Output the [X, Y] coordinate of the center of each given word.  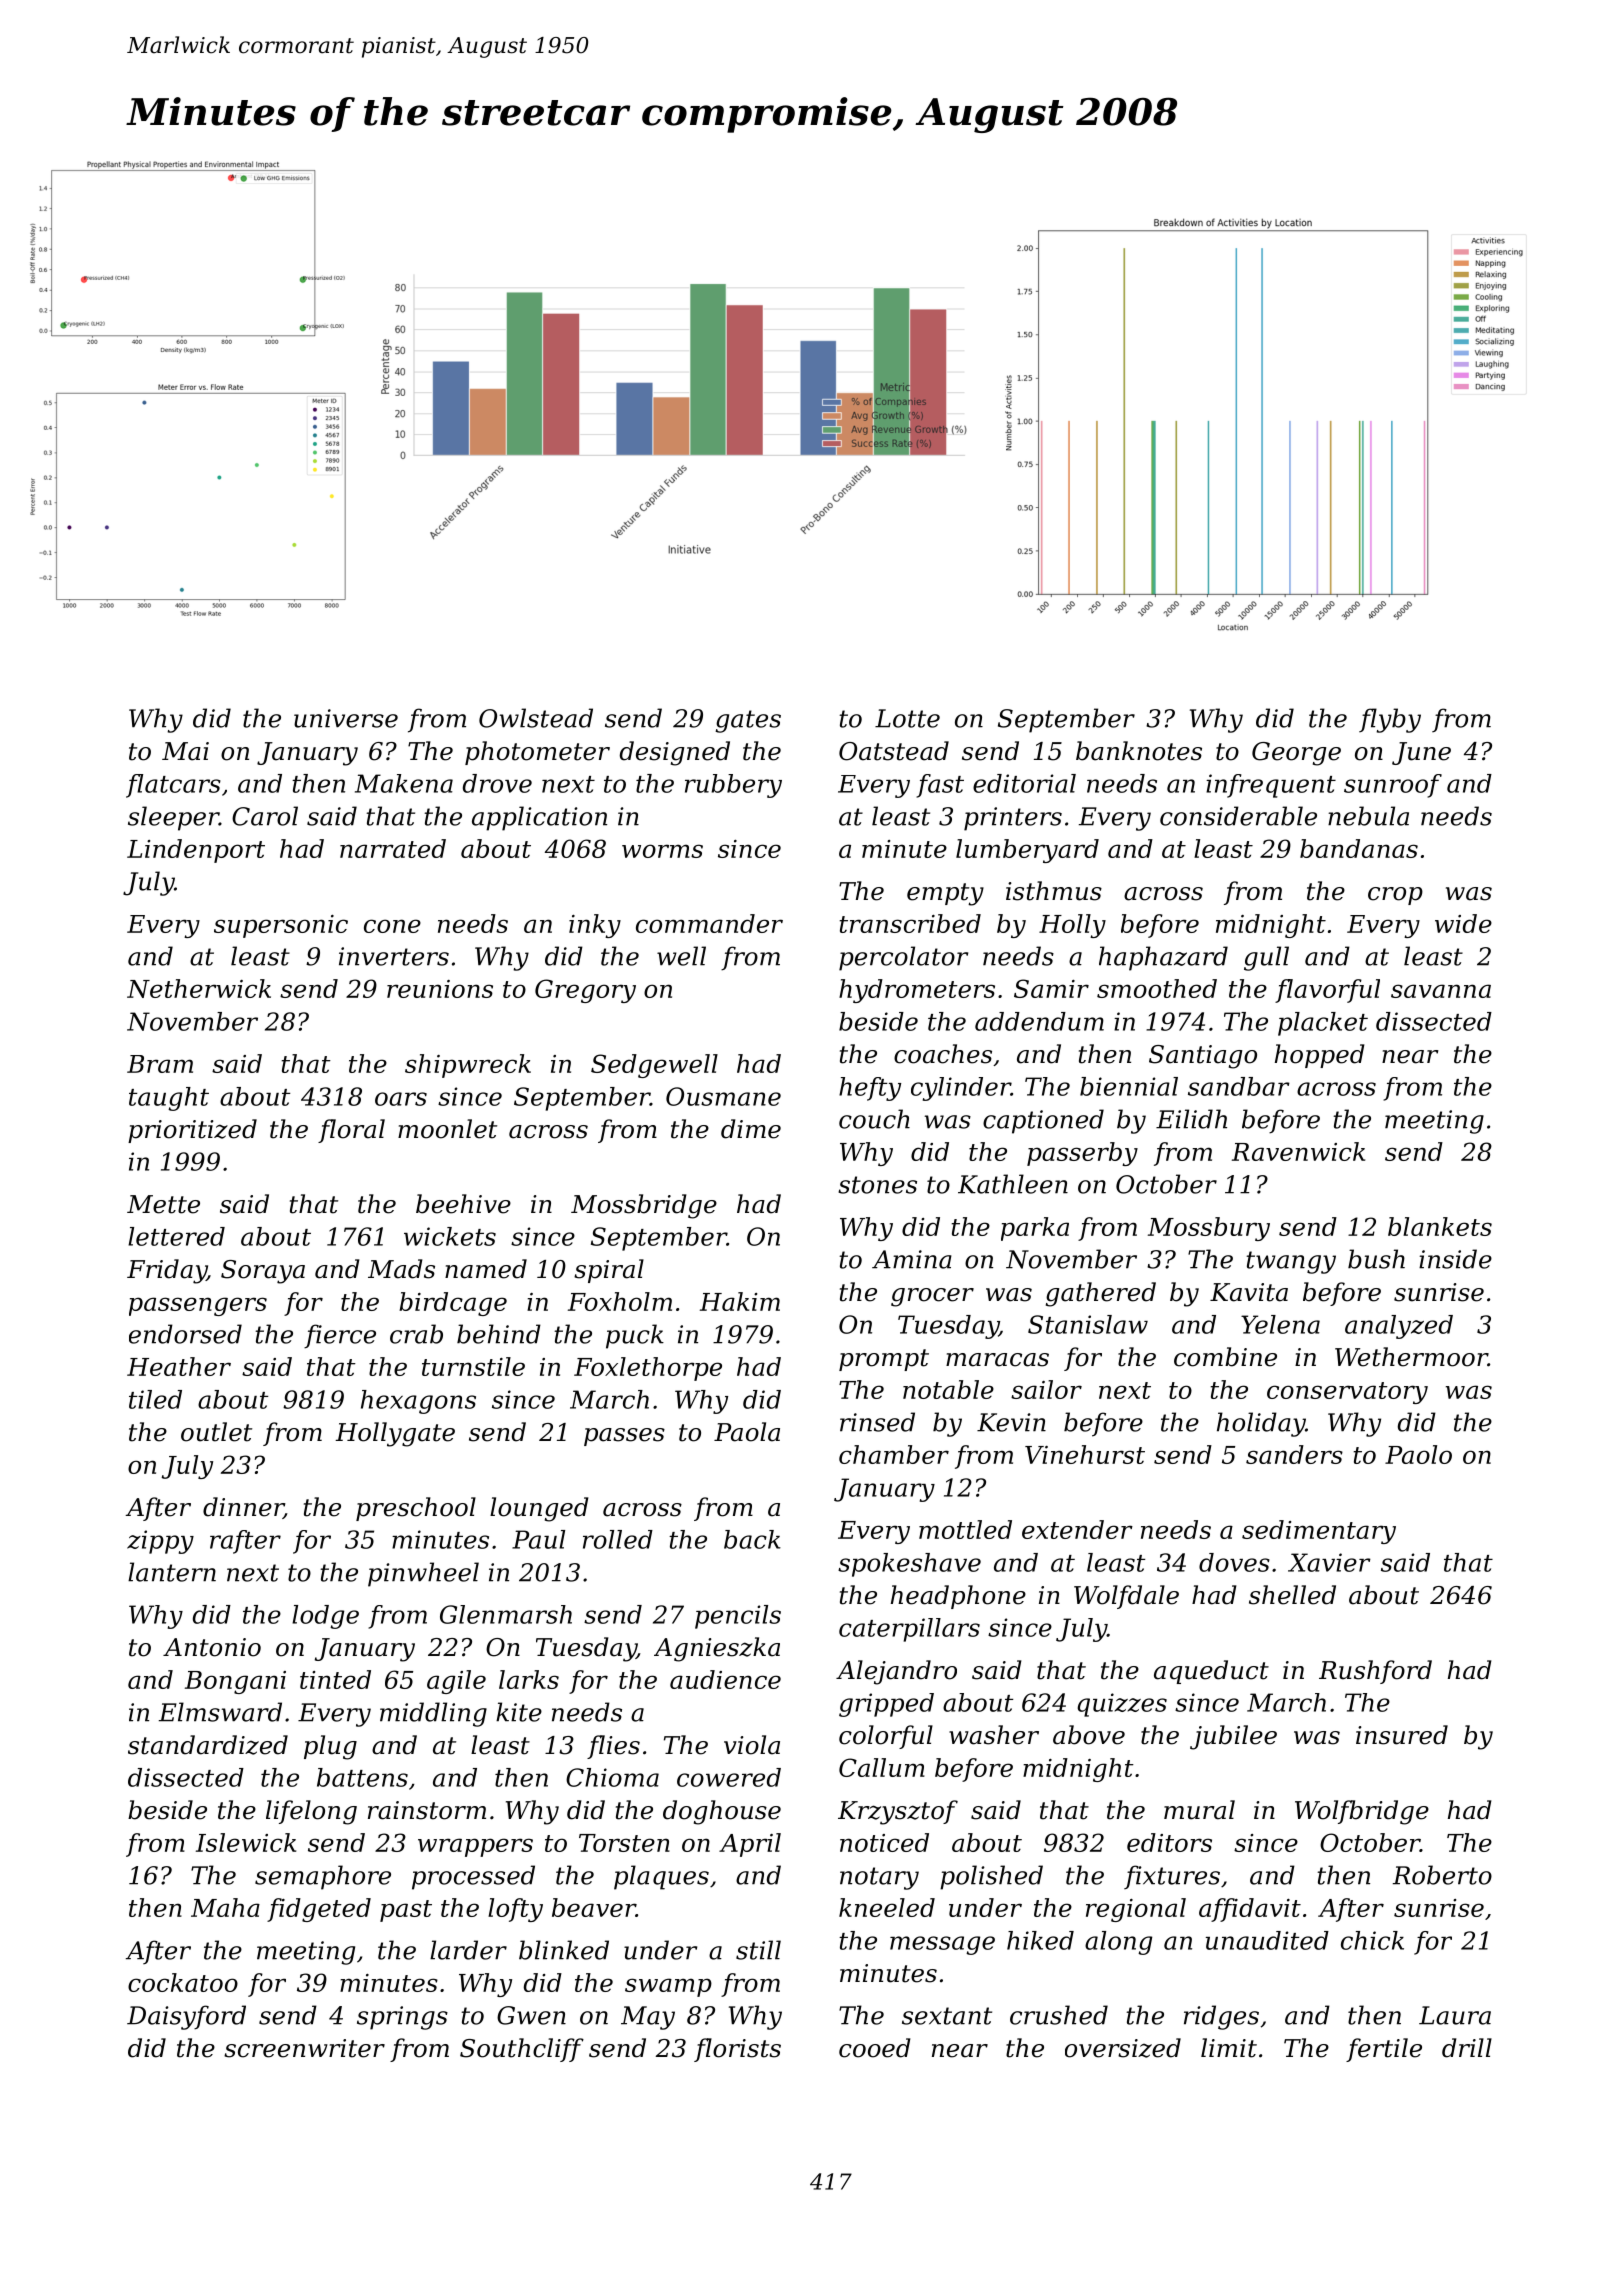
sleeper [173, 818]
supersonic [281, 926]
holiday [1261, 1424]
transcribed [910, 923]
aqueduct [1211, 1672]
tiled [155, 1399]
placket [1323, 1024]
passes [624, 1437]
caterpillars [909, 1630]
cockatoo [183, 1982]
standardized [208, 1745]
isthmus [1054, 891]
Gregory [585, 991]
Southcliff [522, 2050]
